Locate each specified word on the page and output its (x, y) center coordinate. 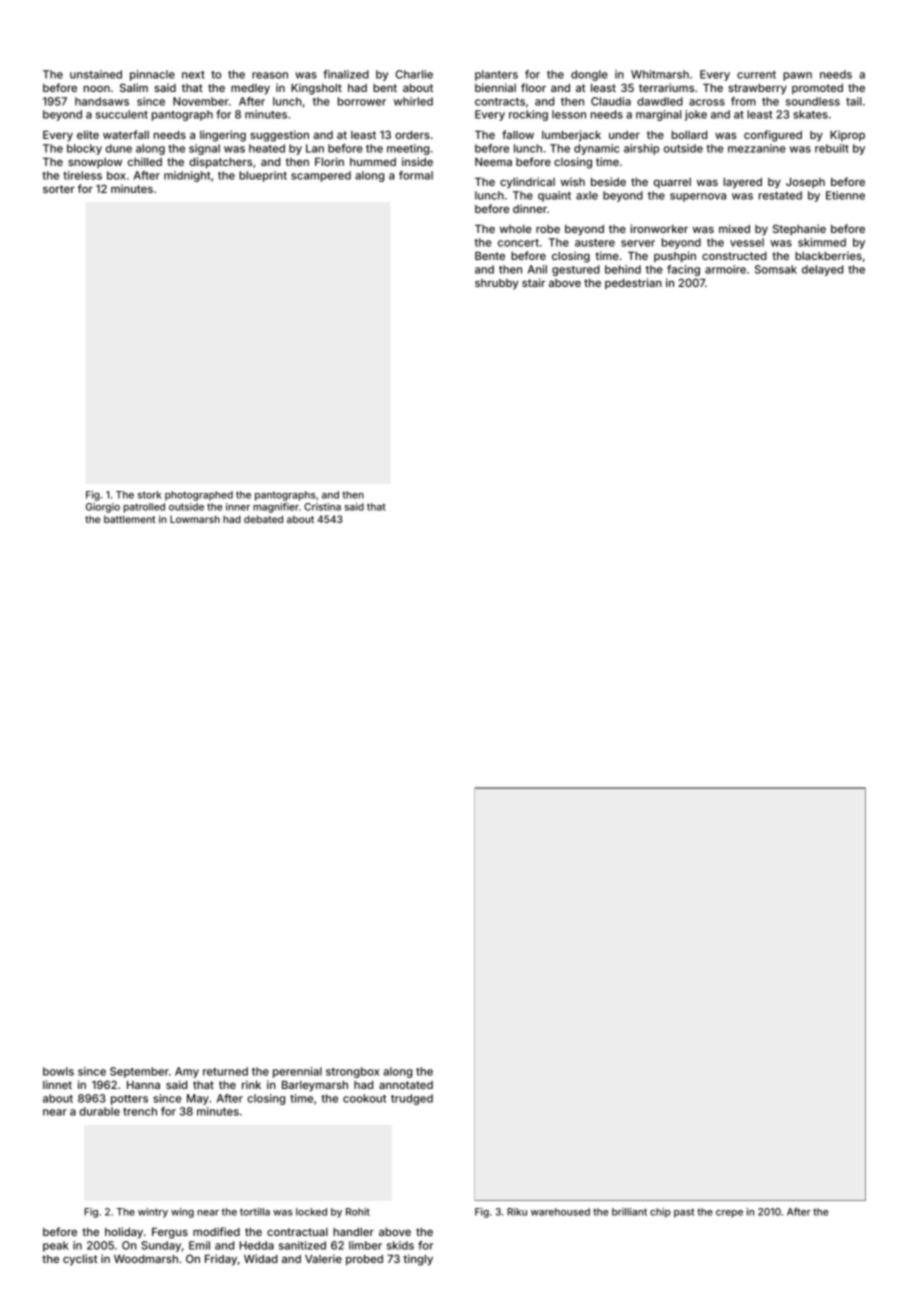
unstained (96, 74)
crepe (729, 1214)
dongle (589, 75)
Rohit (358, 1212)
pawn (797, 76)
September (139, 1072)
